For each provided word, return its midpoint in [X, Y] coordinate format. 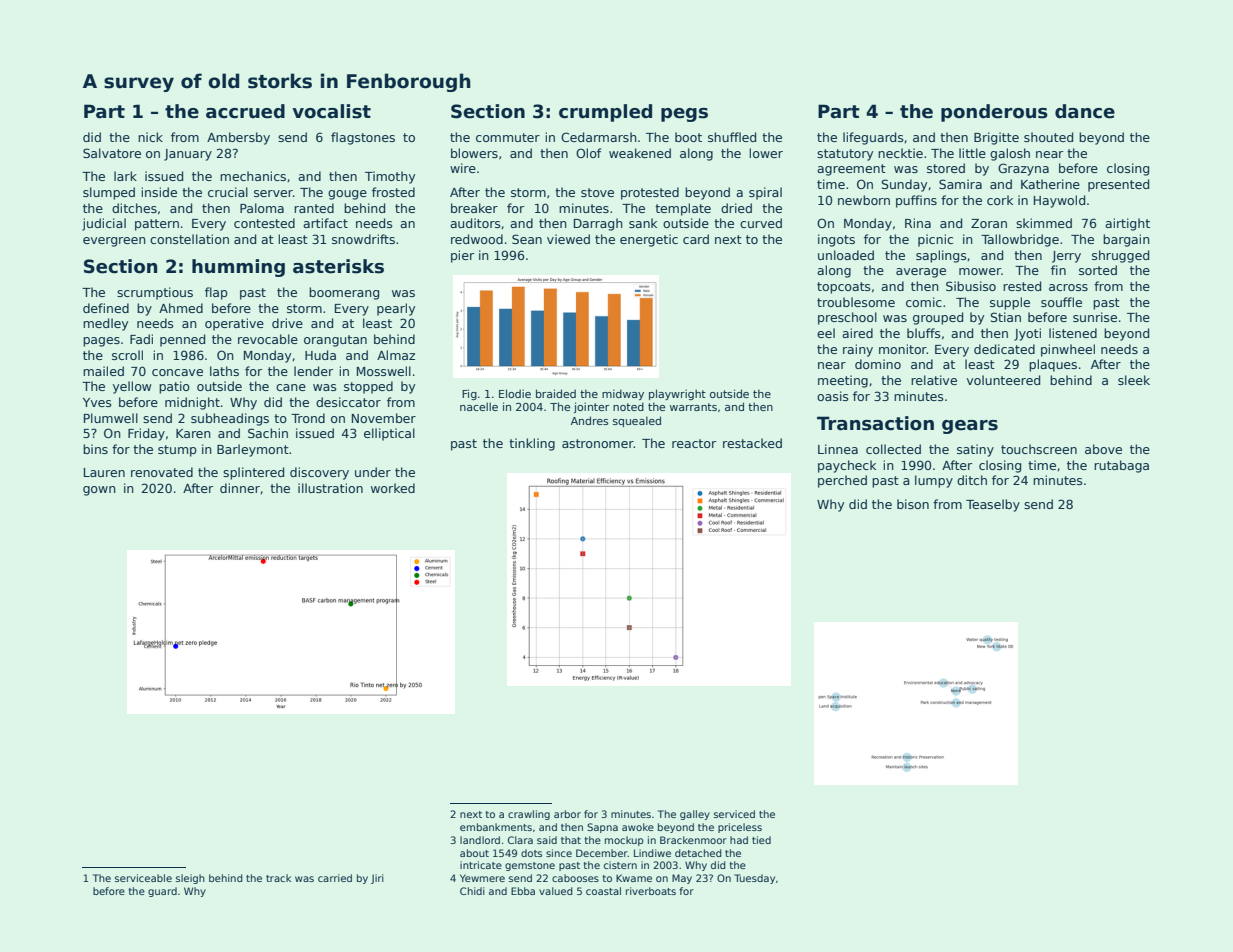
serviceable [143, 878]
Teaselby [993, 505]
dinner [240, 488]
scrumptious [155, 293]
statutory [845, 155]
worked [393, 488]
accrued [245, 111]
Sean [527, 239]
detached [698, 853]
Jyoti [1027, 334]
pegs [684, 115]
